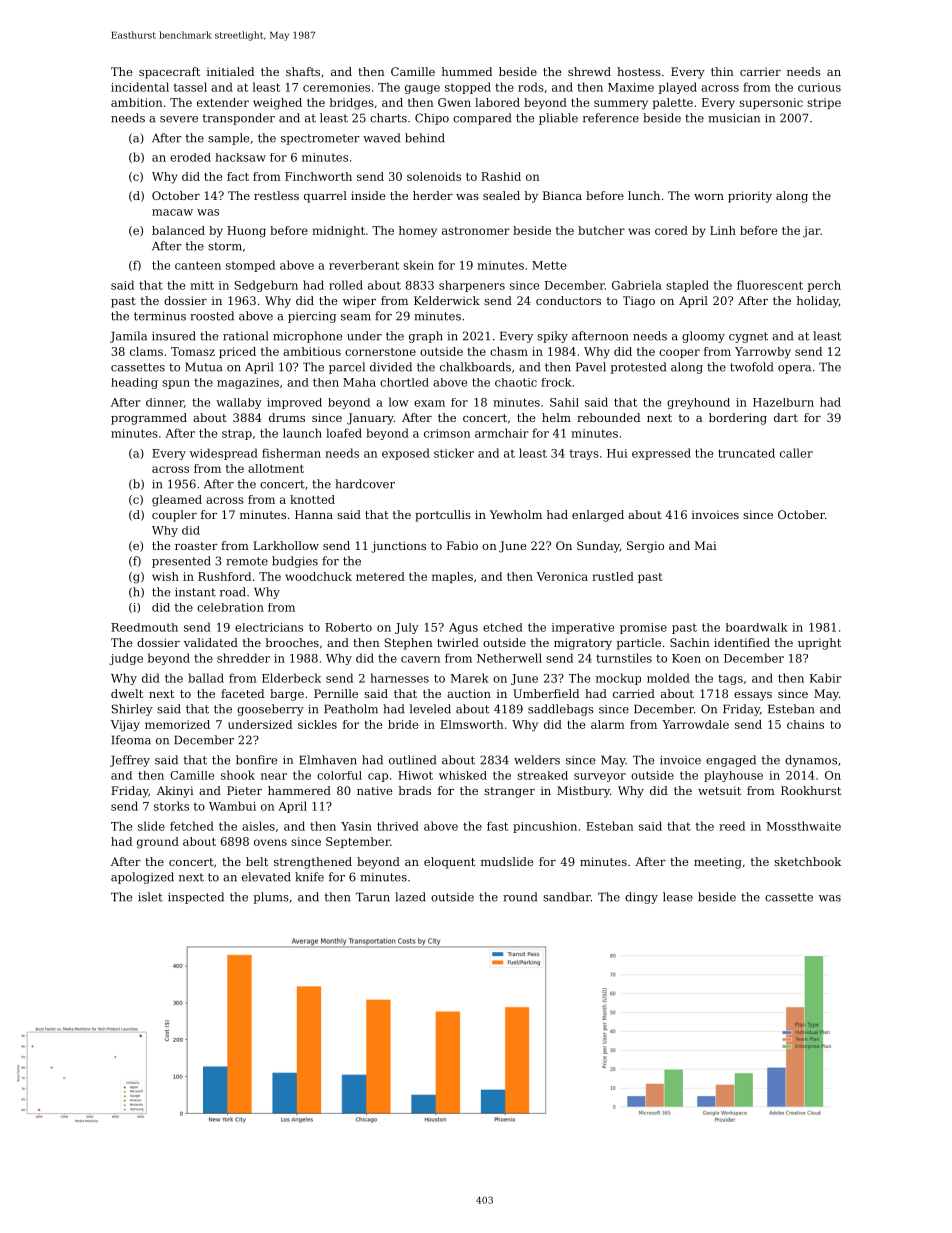 Image resolution: width=952 pixels, height=1233 pixels. Describe the element at coordinates (531, 87) in the document. I see `rods` at that location.
